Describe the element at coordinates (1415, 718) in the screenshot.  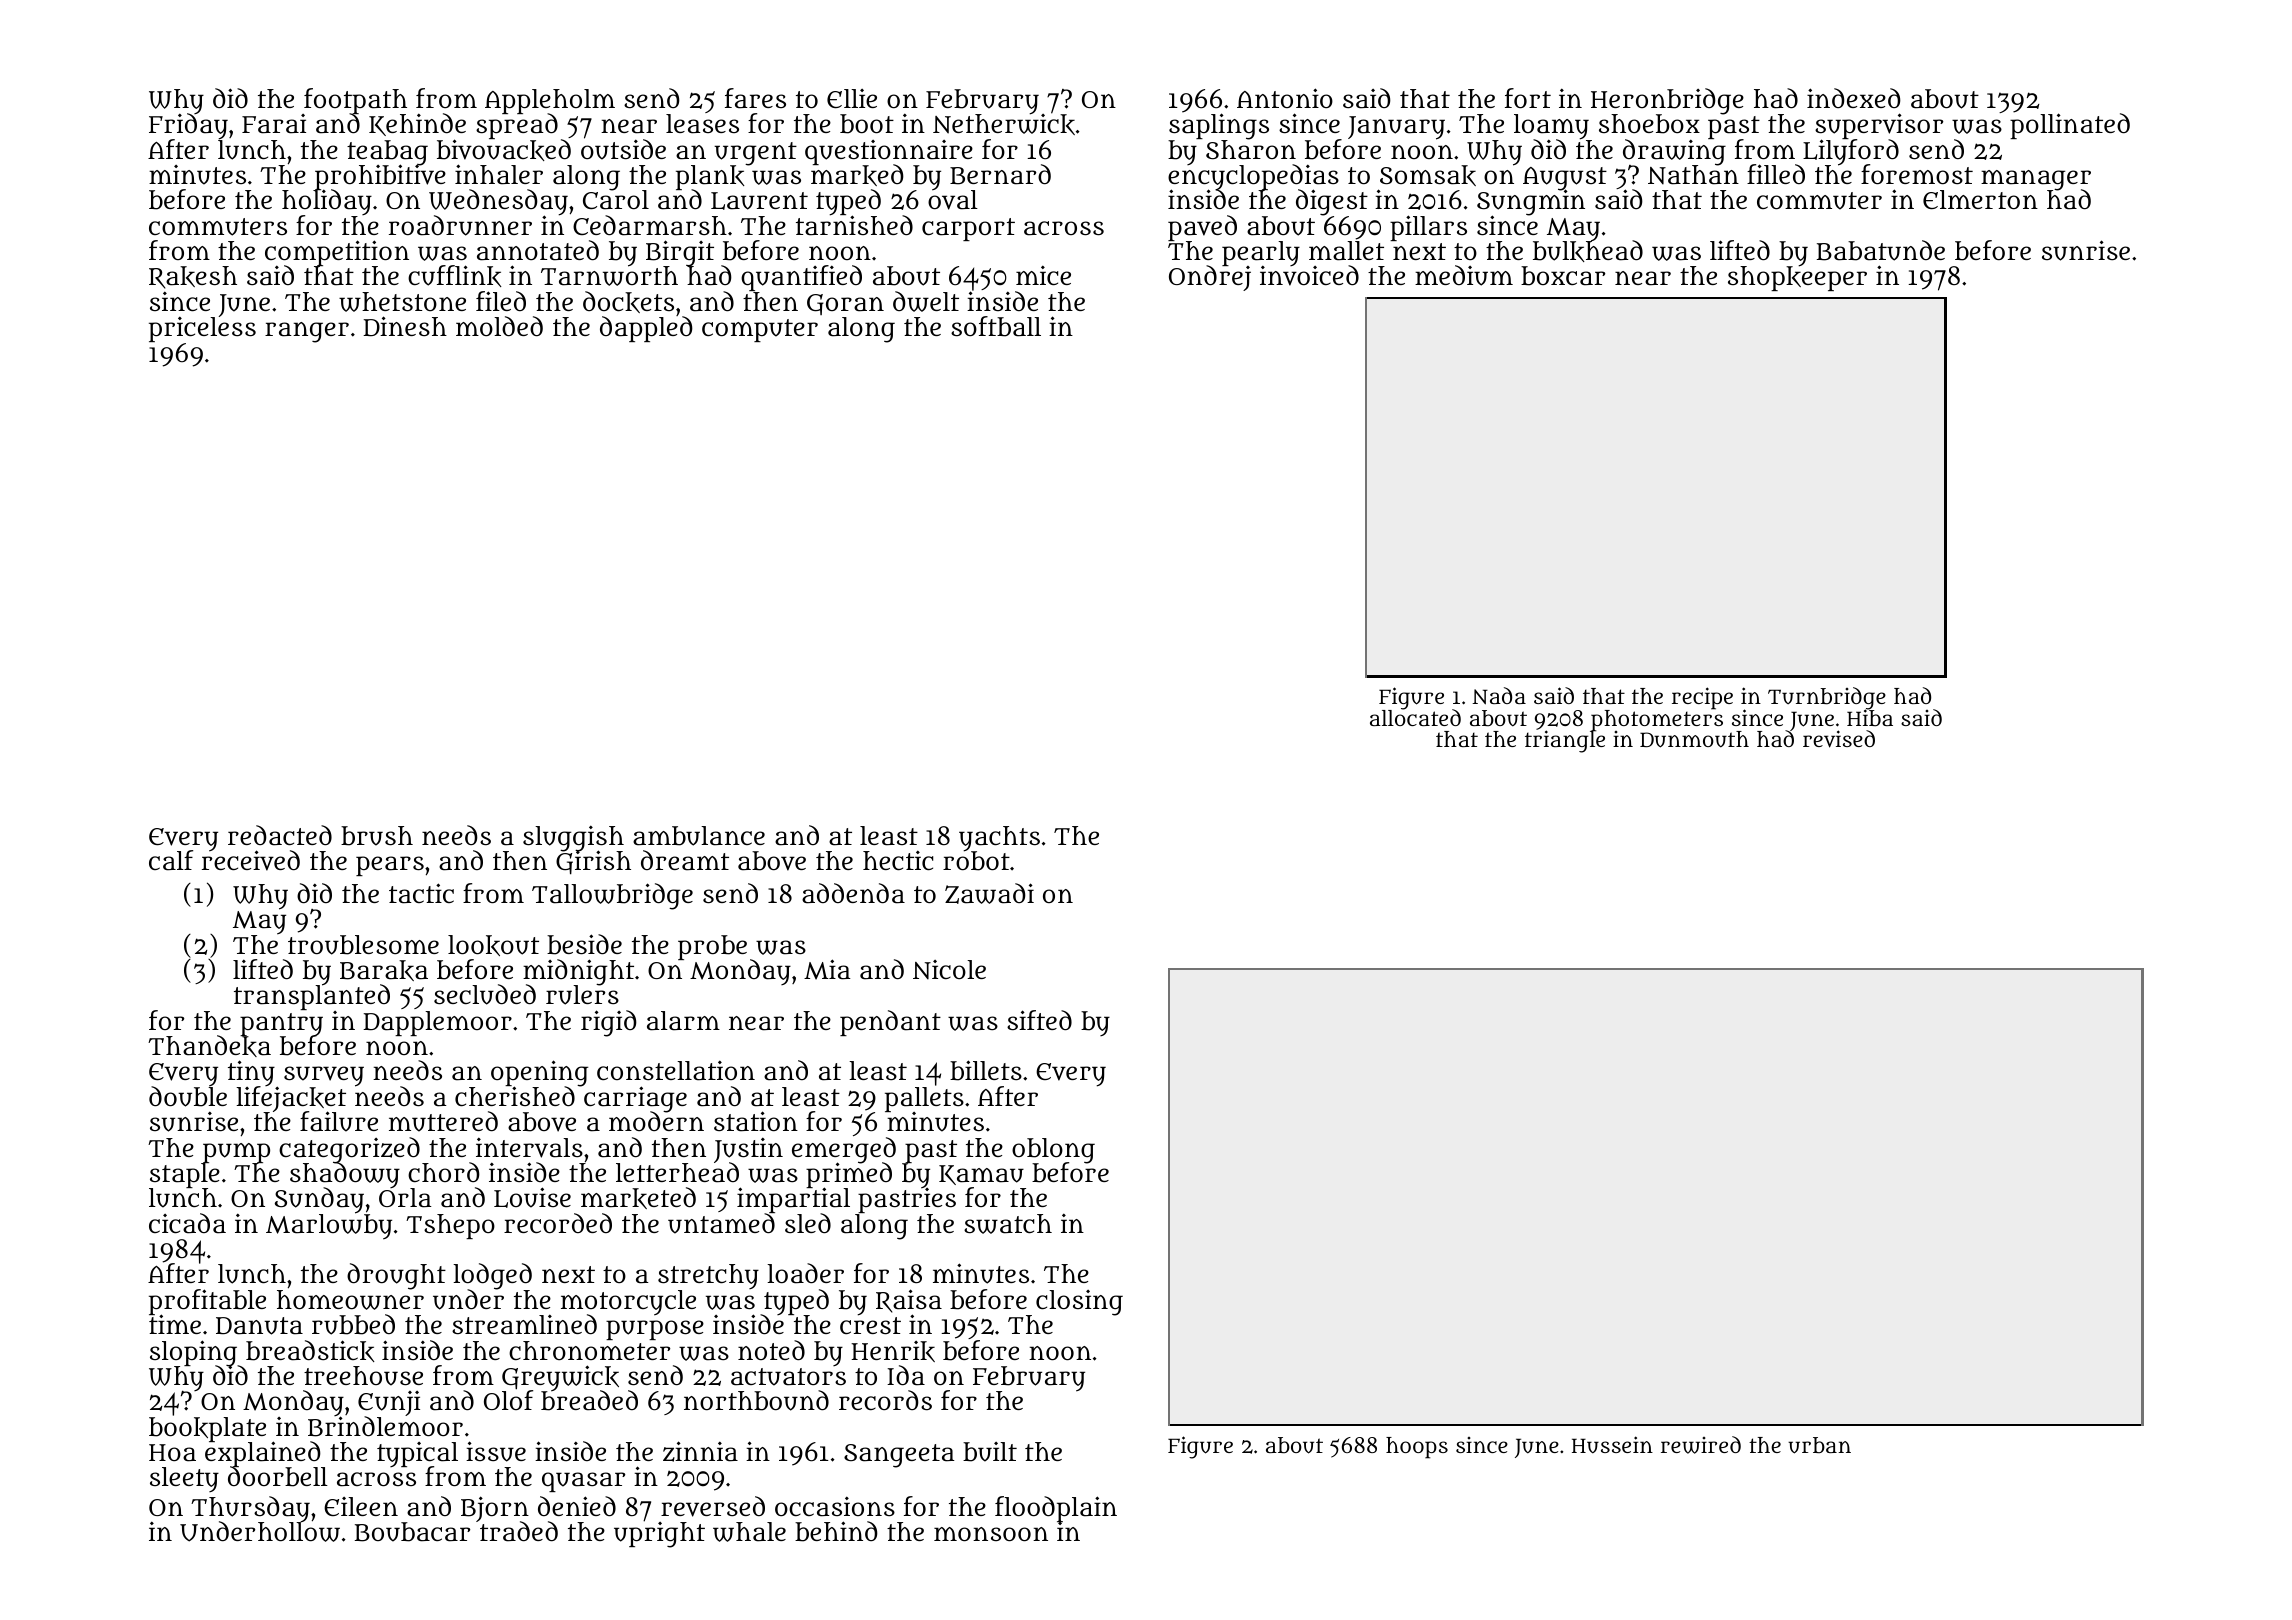
I see `allocated` at that location.
